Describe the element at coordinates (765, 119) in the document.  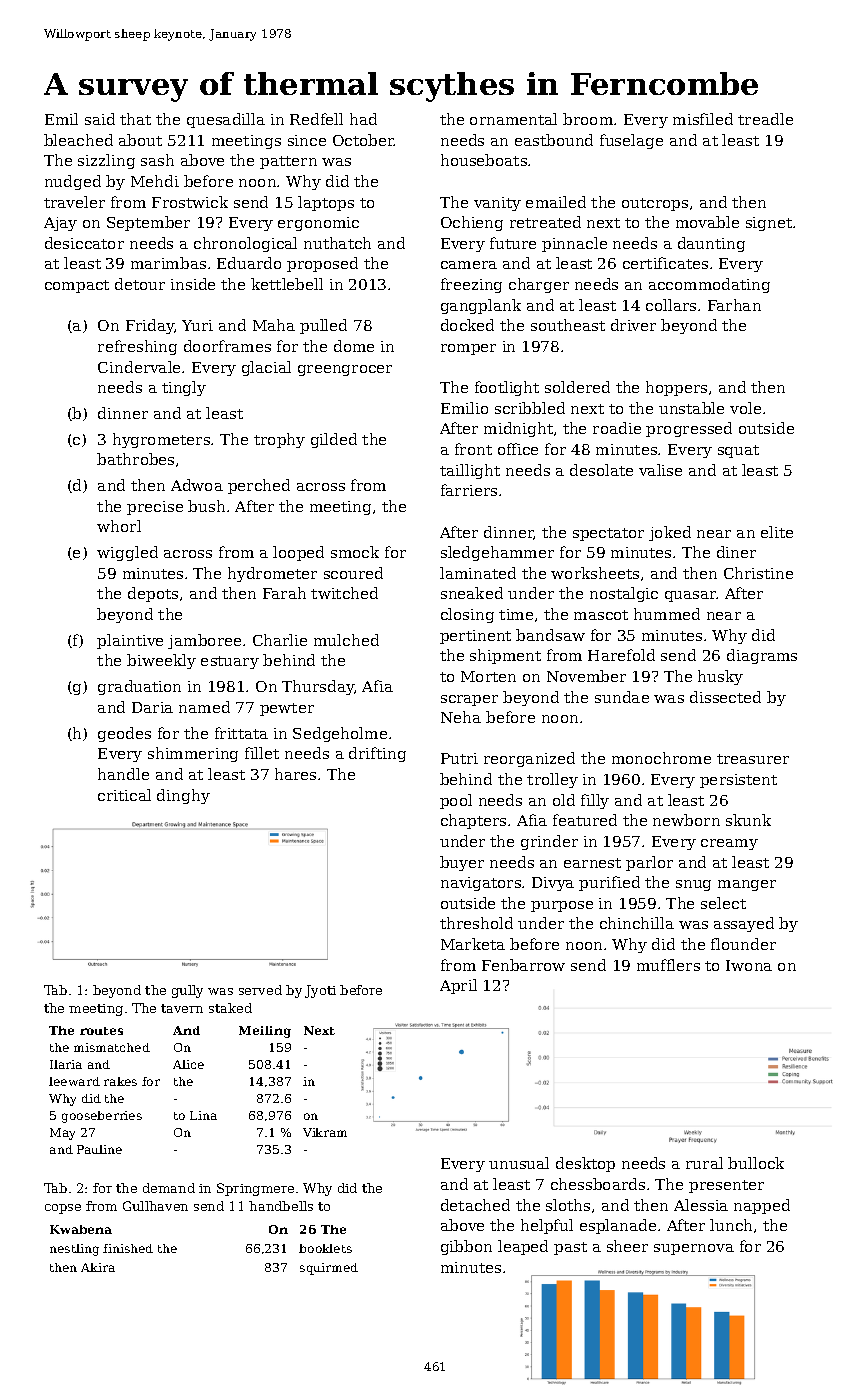
I see `treadle` at that location.
